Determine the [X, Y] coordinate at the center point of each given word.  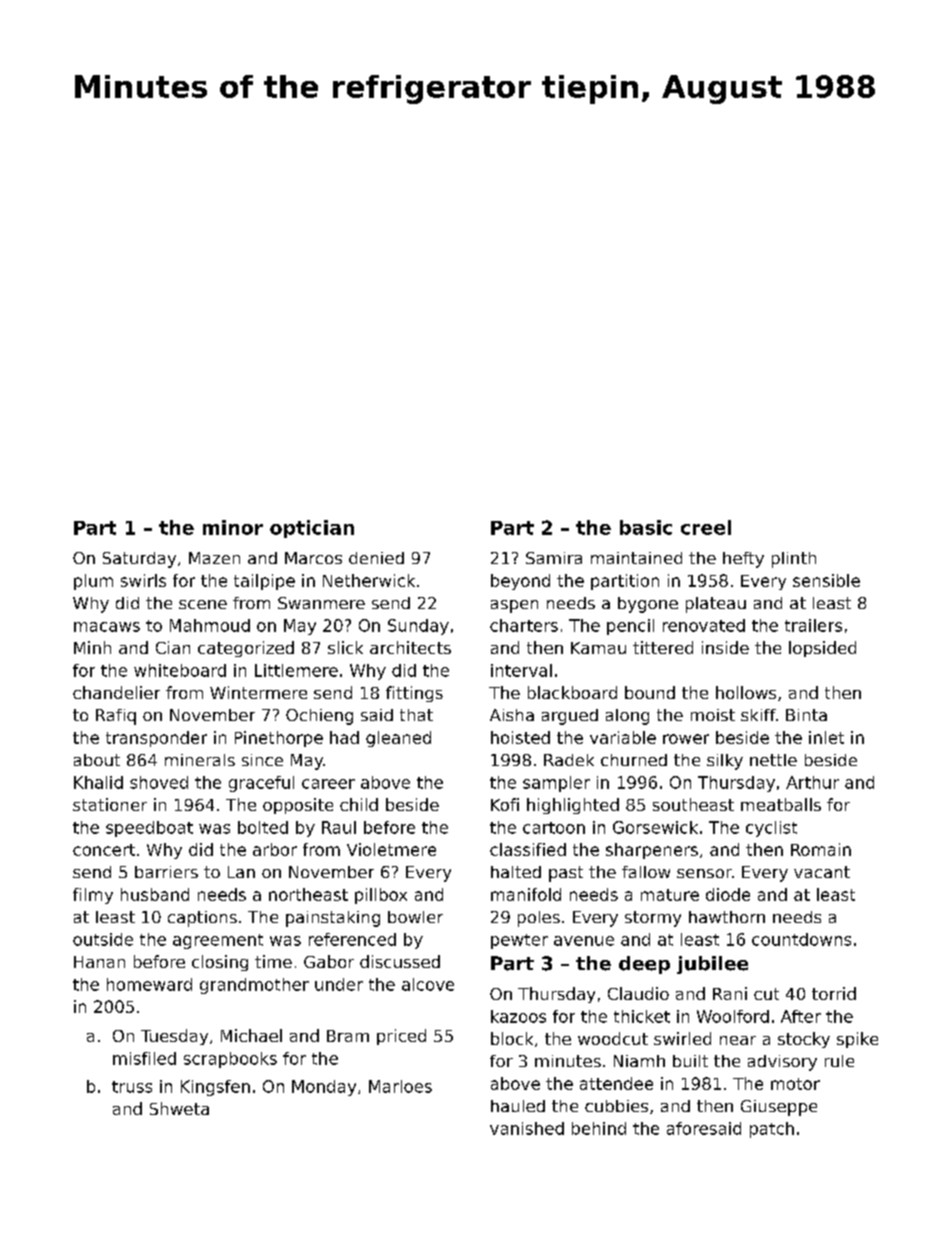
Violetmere [391, 849]
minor [233, 527]
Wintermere [258, 692]
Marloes [400, 1086]
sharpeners [652, 851]
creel [706, 527]
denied [376, 558]
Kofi [505, 804]
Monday [324, 1088]
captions [202, 919]
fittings [414, 694]
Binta [806, 715]
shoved [159, 782]
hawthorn [727, 917]
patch [772, 1130]
